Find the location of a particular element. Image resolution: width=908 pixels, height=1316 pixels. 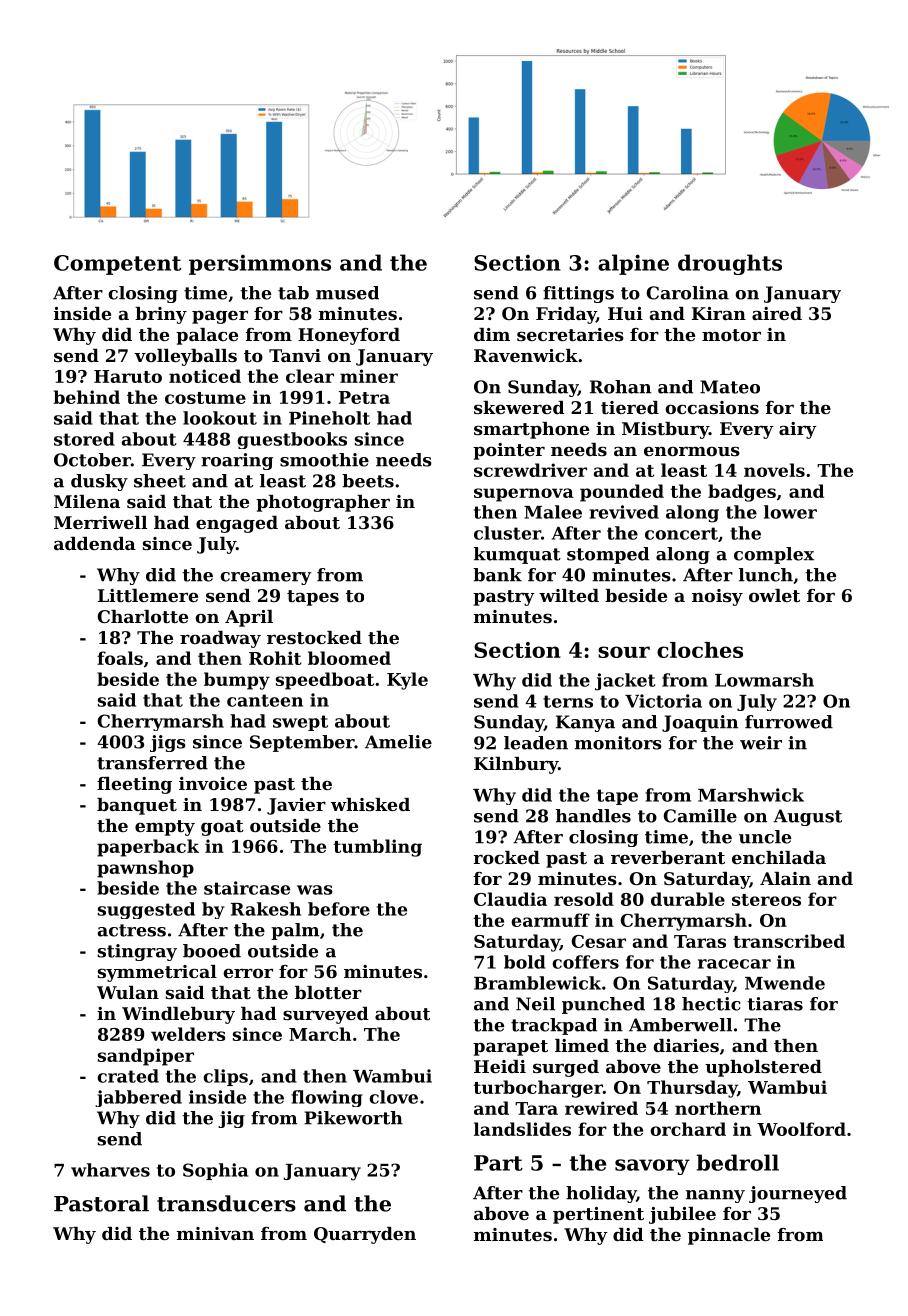

photographer is located at coordinates (323, 503).
